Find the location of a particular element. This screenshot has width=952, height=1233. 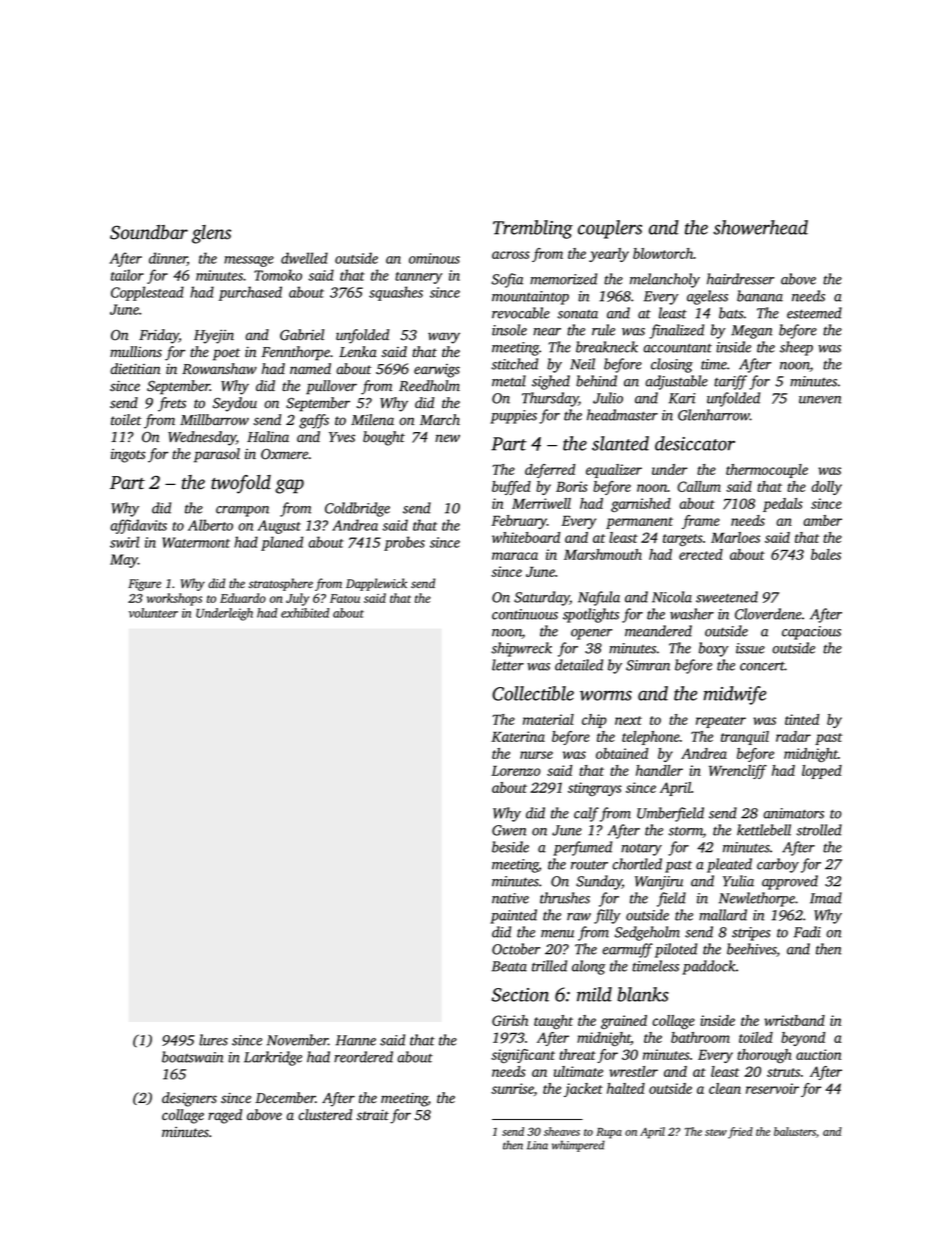

Soundbar is located at coordinates (149, 232).
